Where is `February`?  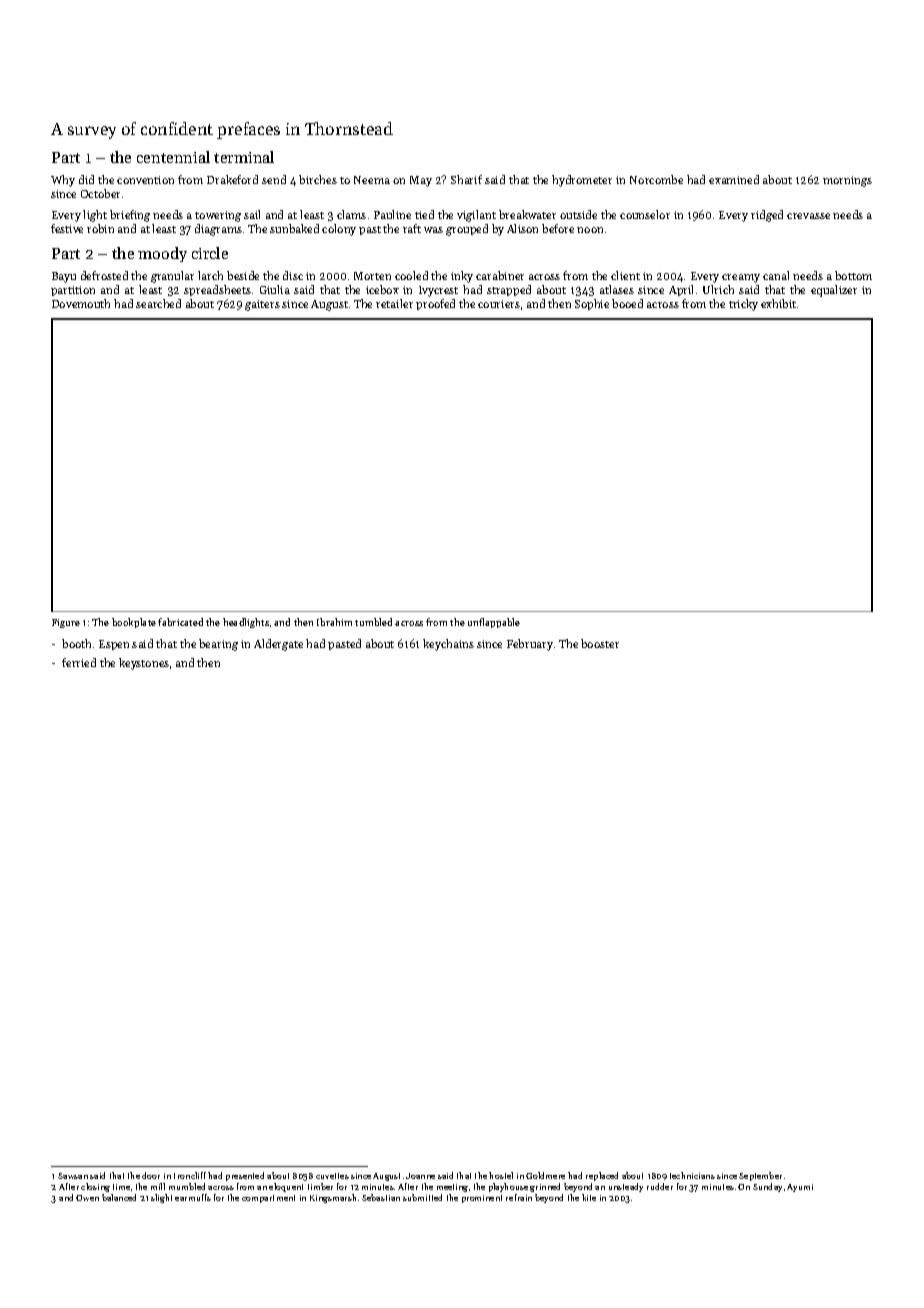
February is located at coordinates (530, 645).
